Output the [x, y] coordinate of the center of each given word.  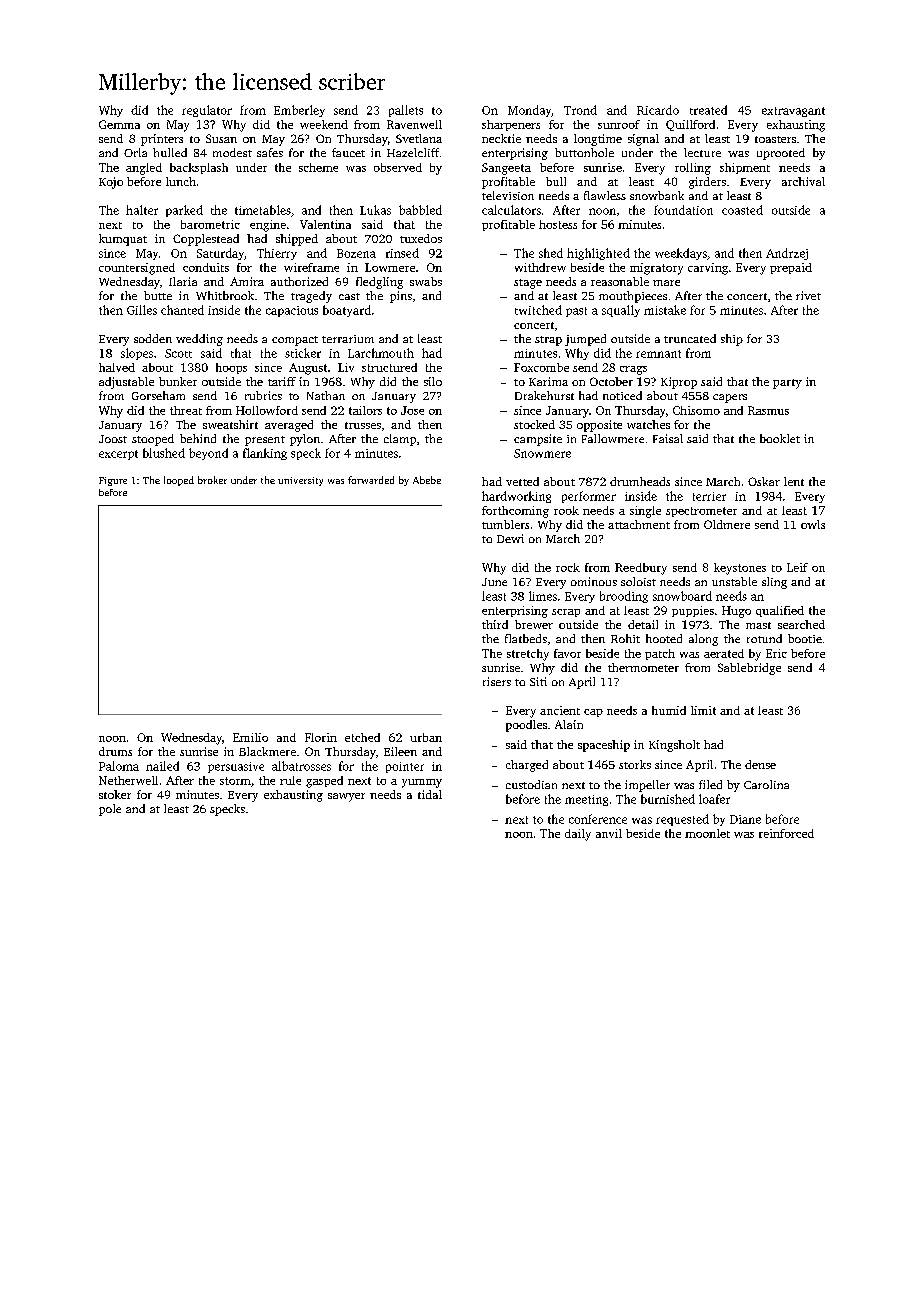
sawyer [346, 797]
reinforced [786, 833]
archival [803, 181]
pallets [406, 111]
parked [184, 211]
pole [110, 810]
